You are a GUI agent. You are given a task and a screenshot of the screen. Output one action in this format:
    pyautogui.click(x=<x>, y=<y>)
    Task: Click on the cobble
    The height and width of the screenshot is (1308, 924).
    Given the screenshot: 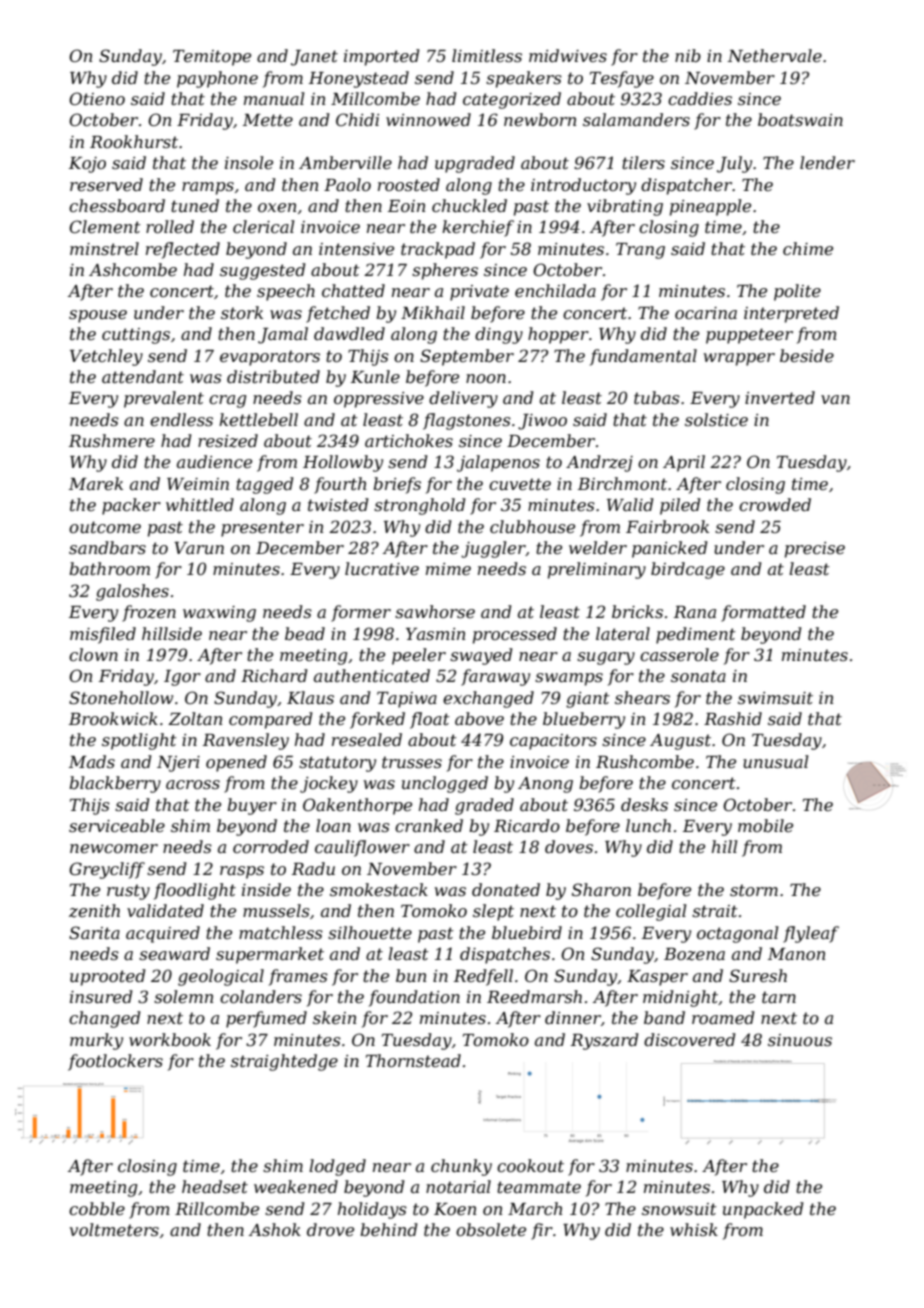 What is the action you would take?
    pyautogui.click(x=97, y=1208)
